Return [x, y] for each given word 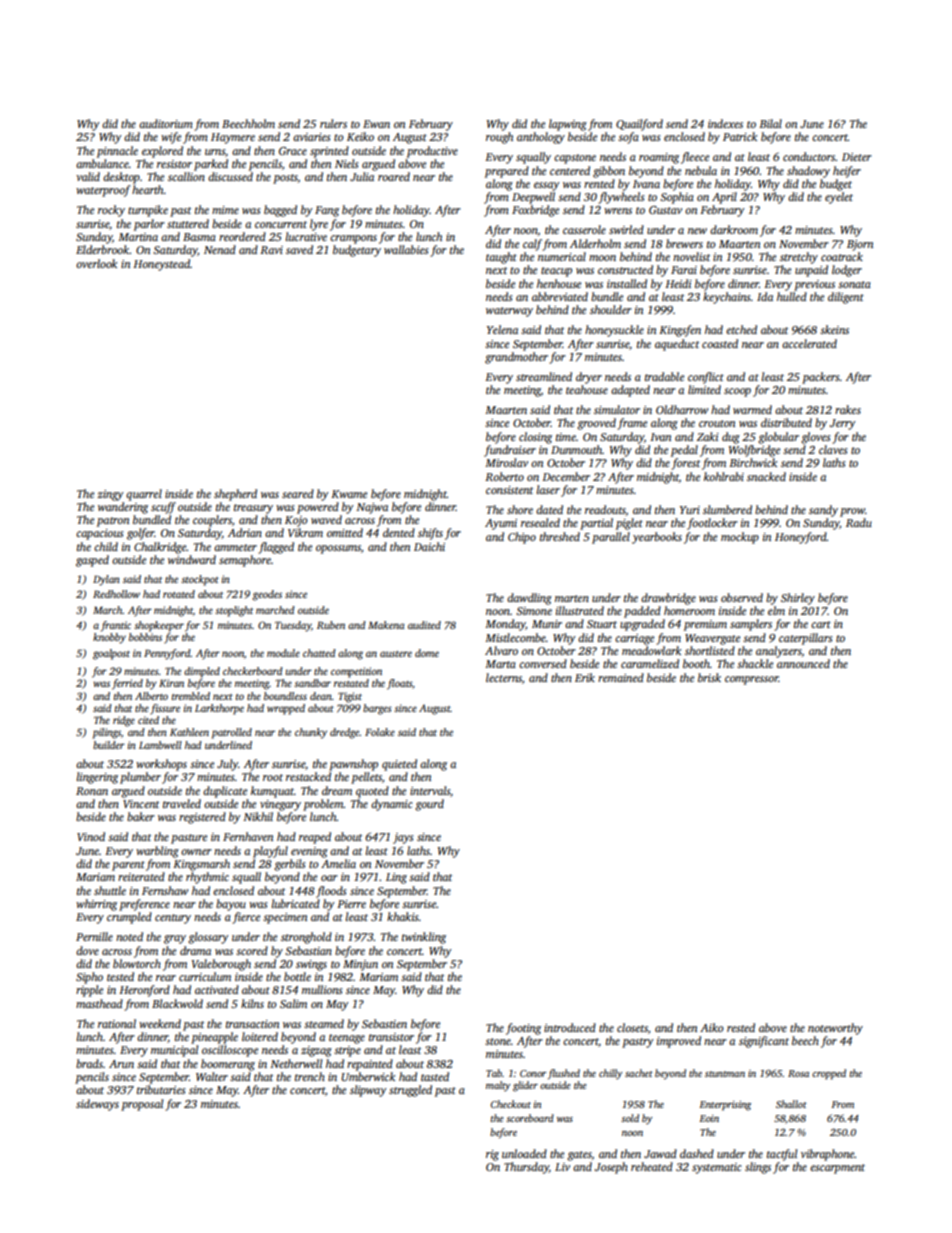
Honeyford [801, 538]
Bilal [770, 123]
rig [492, 1155]
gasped [92, 561]
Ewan [376, 124]
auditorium [166, 123]
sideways [97, 1105]
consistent [509, 490]
